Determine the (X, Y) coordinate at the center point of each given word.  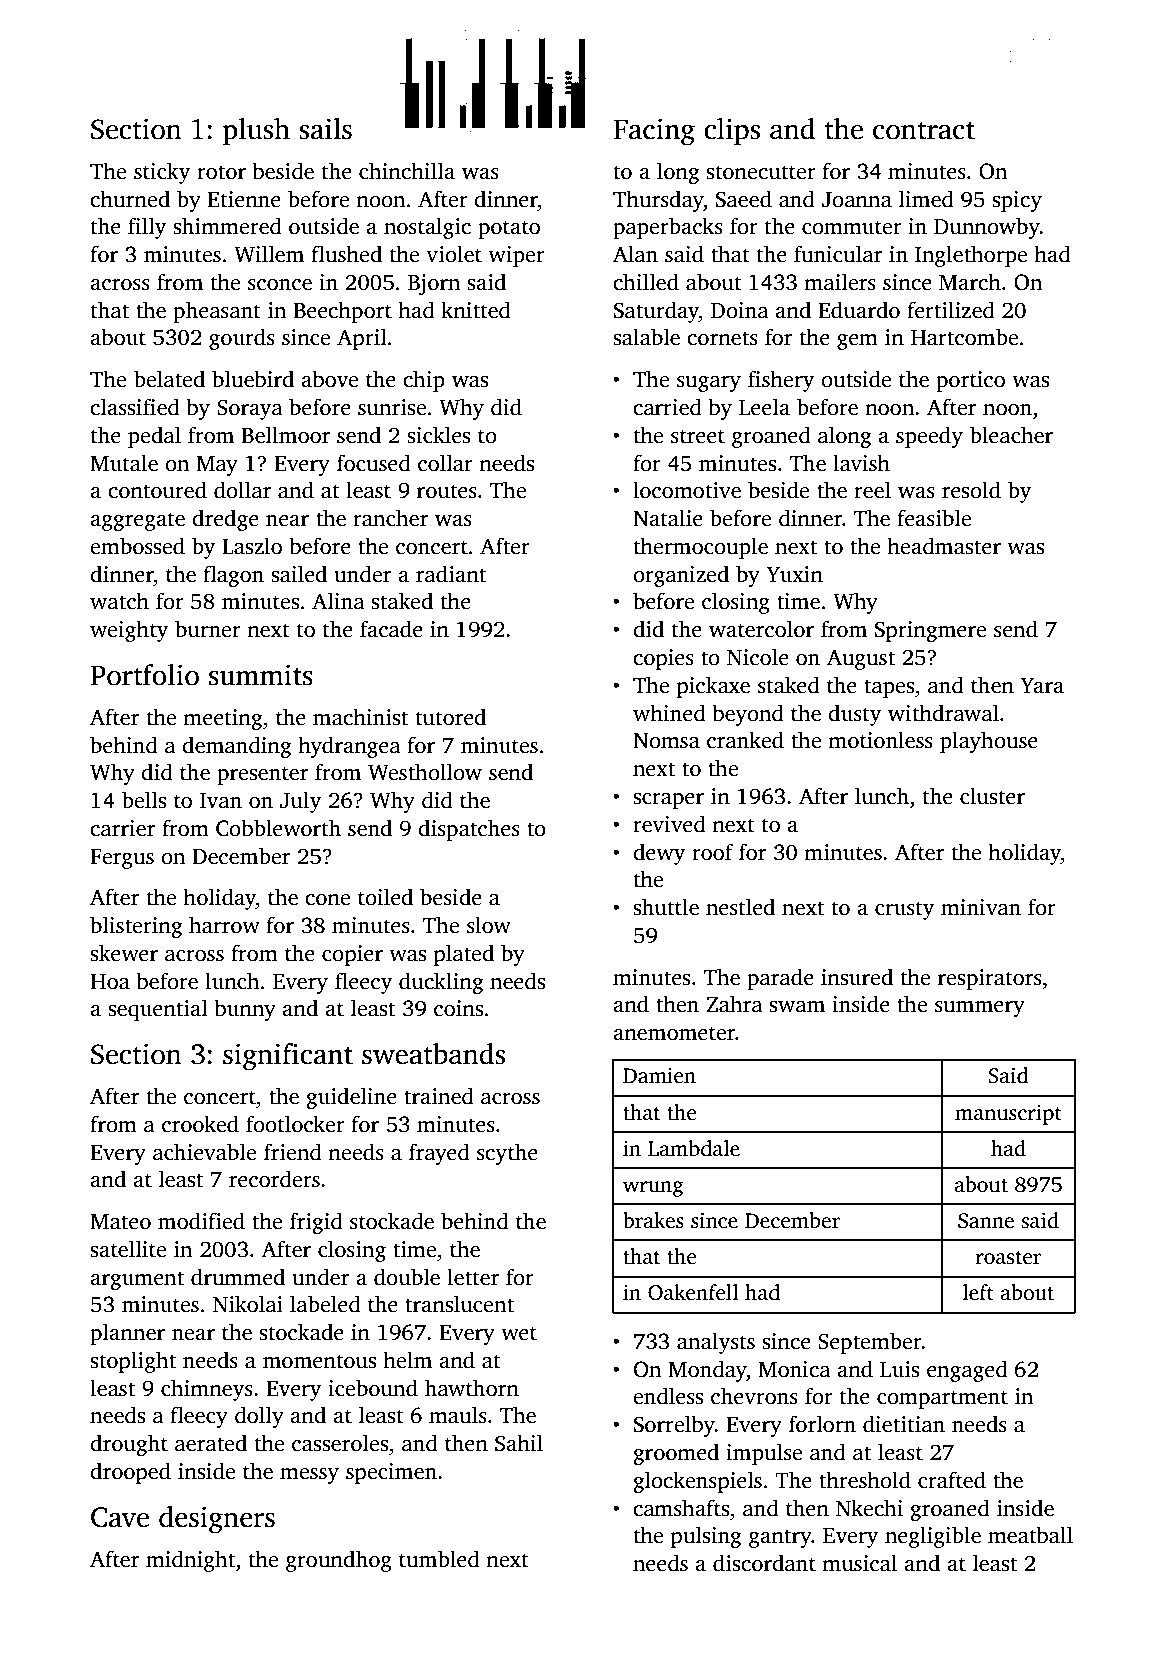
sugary (709, 384)
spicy (1017, 201)
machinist (360, 717)
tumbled (439, 1559)
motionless (880, 740)
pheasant (217, 312)
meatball (1030, 1535)
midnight (190, 1561)
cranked (745, 740)
